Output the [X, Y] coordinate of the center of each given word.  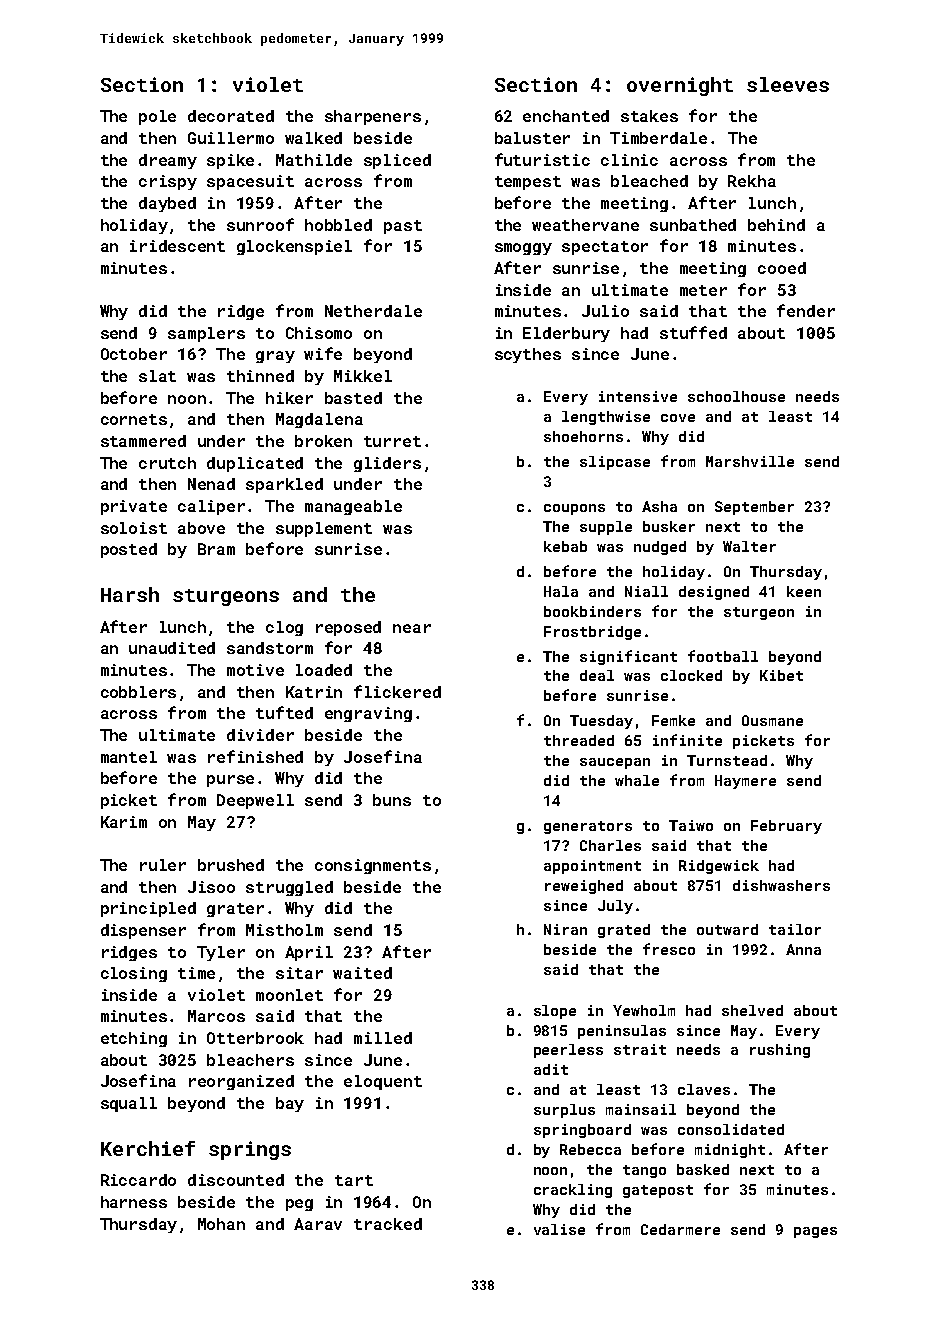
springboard [582, 1131]
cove [678, 418]
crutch [167, 463]
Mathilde [314, 160]
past [403, 227]
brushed [231, 865]
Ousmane [772, 720]
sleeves [788, 84]
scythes [528, 355]
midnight [730, 1151]
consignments [373, 866]
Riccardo [138, 1180]
